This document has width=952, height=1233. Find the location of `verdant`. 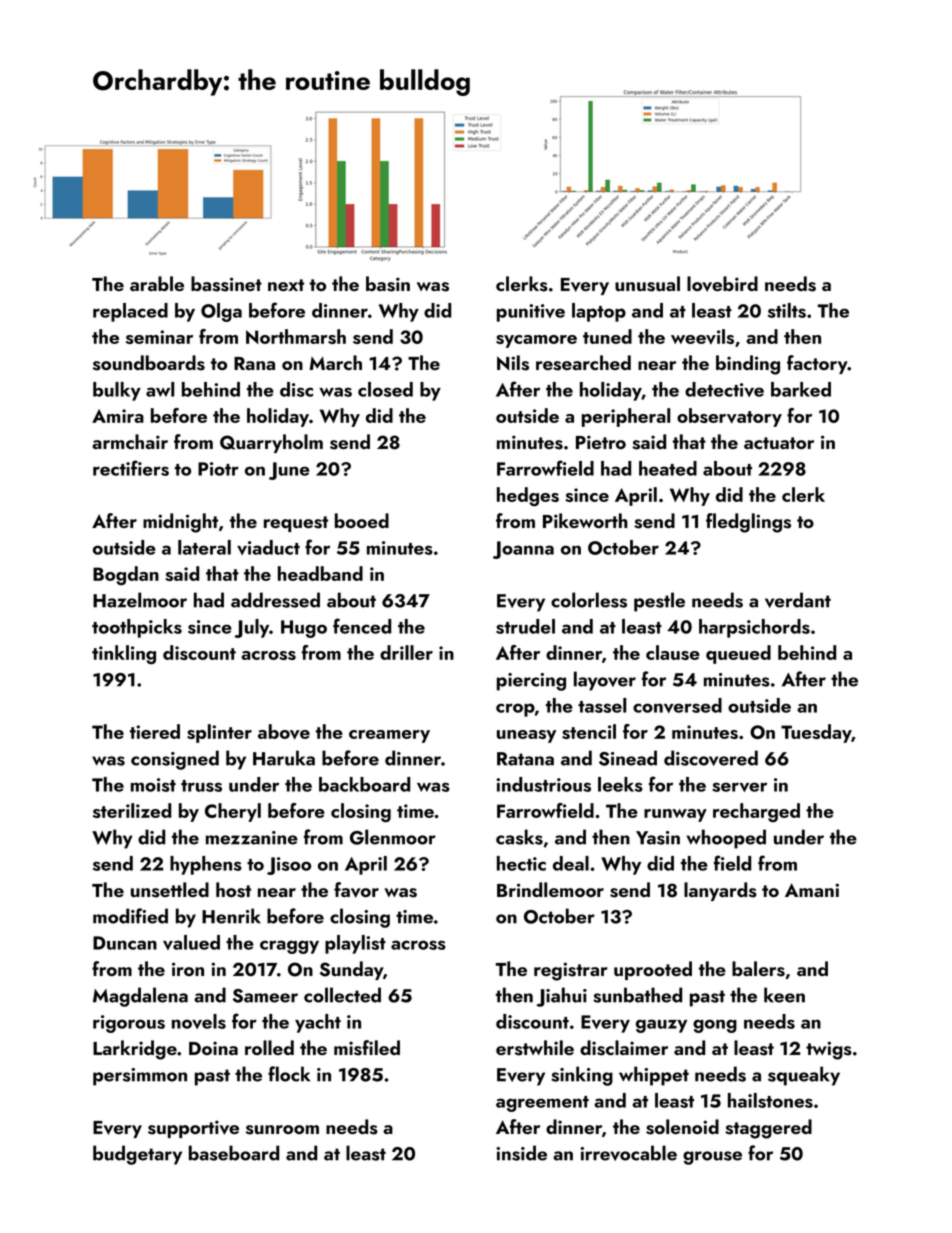

verdant is located at coordinates (798, 600).
